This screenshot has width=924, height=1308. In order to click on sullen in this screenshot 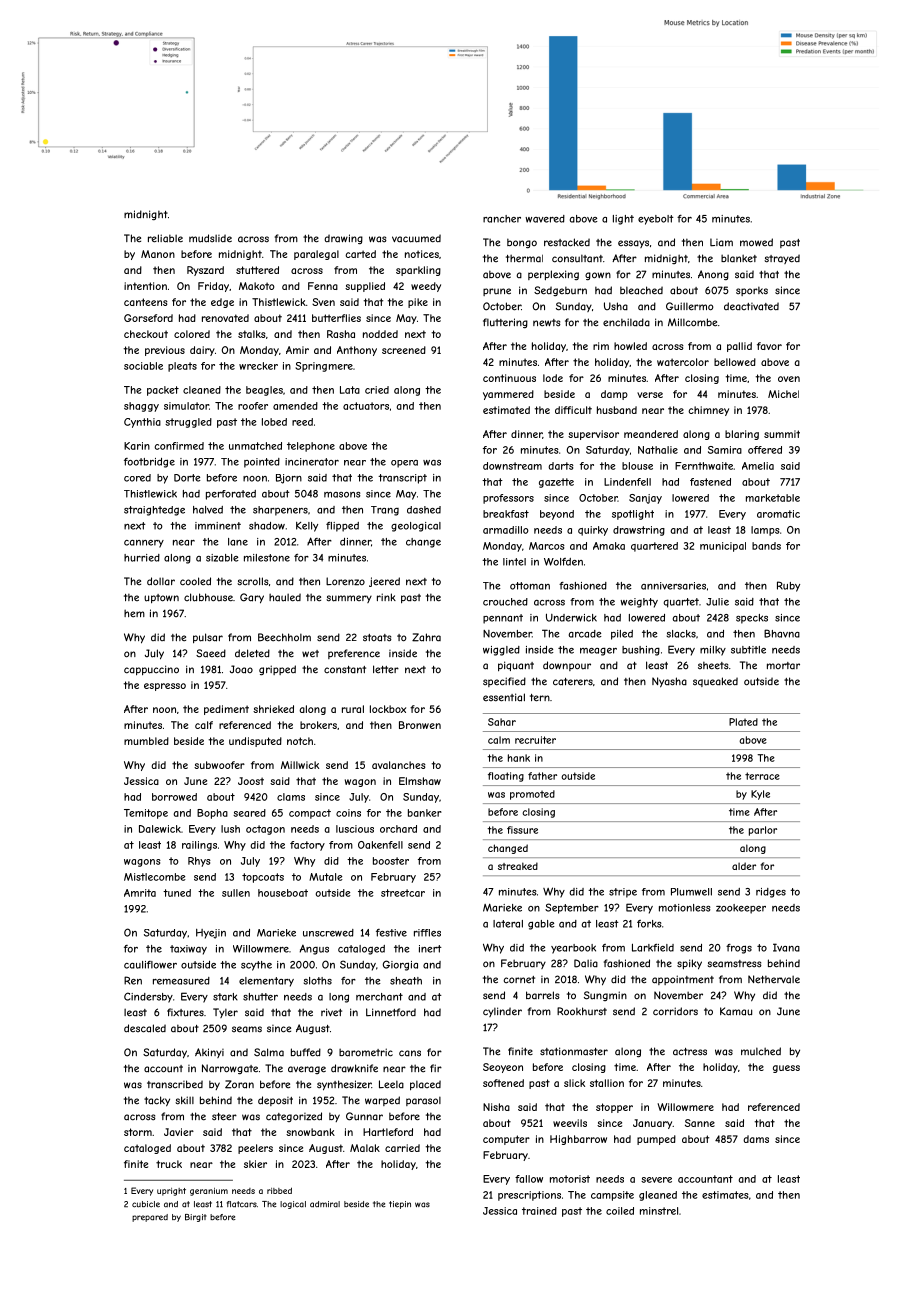, I will do `click(236, 893)`.
